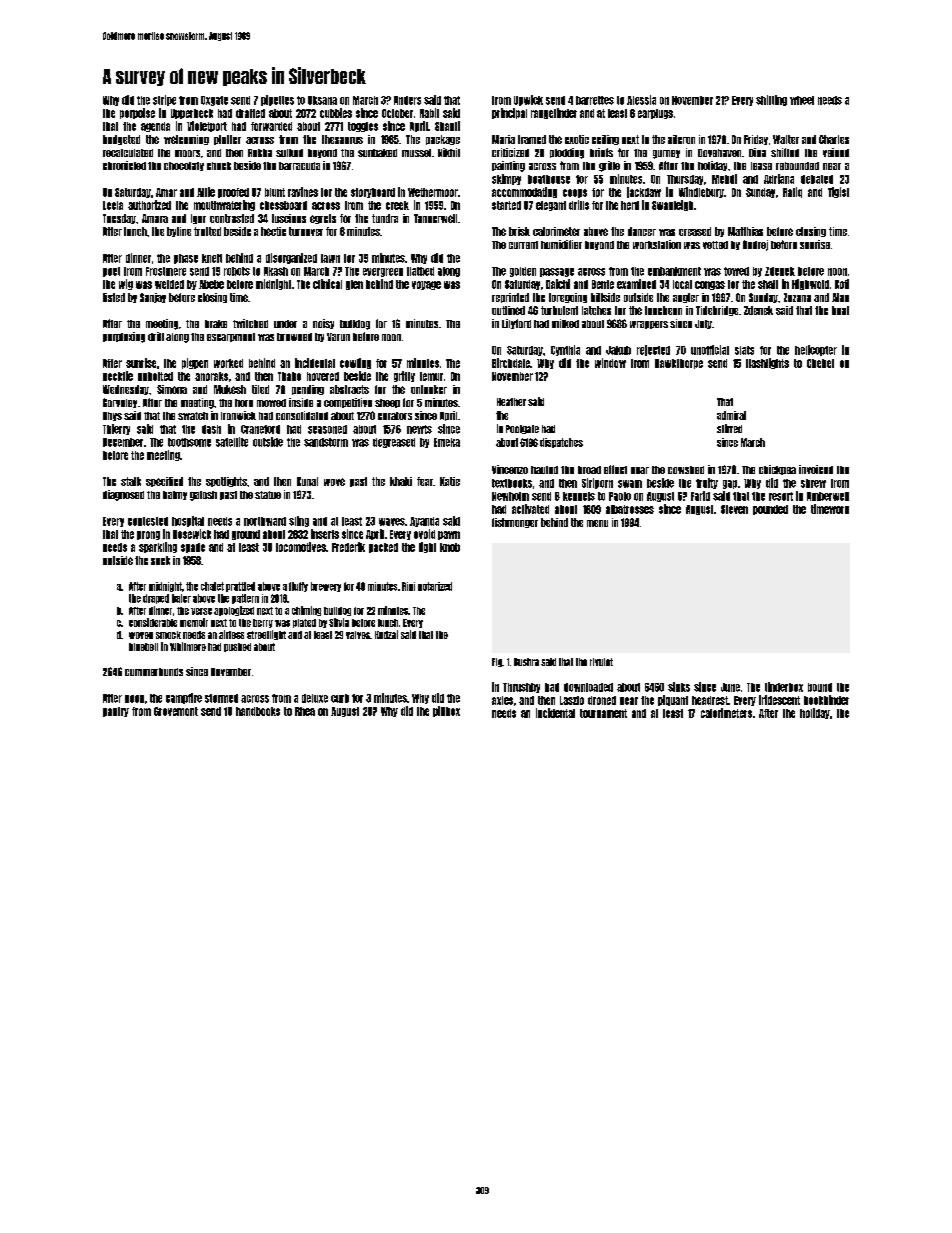  Describe the element at coordinates (126, 390) in the screenshot. I see `Wednesday` at that location.
